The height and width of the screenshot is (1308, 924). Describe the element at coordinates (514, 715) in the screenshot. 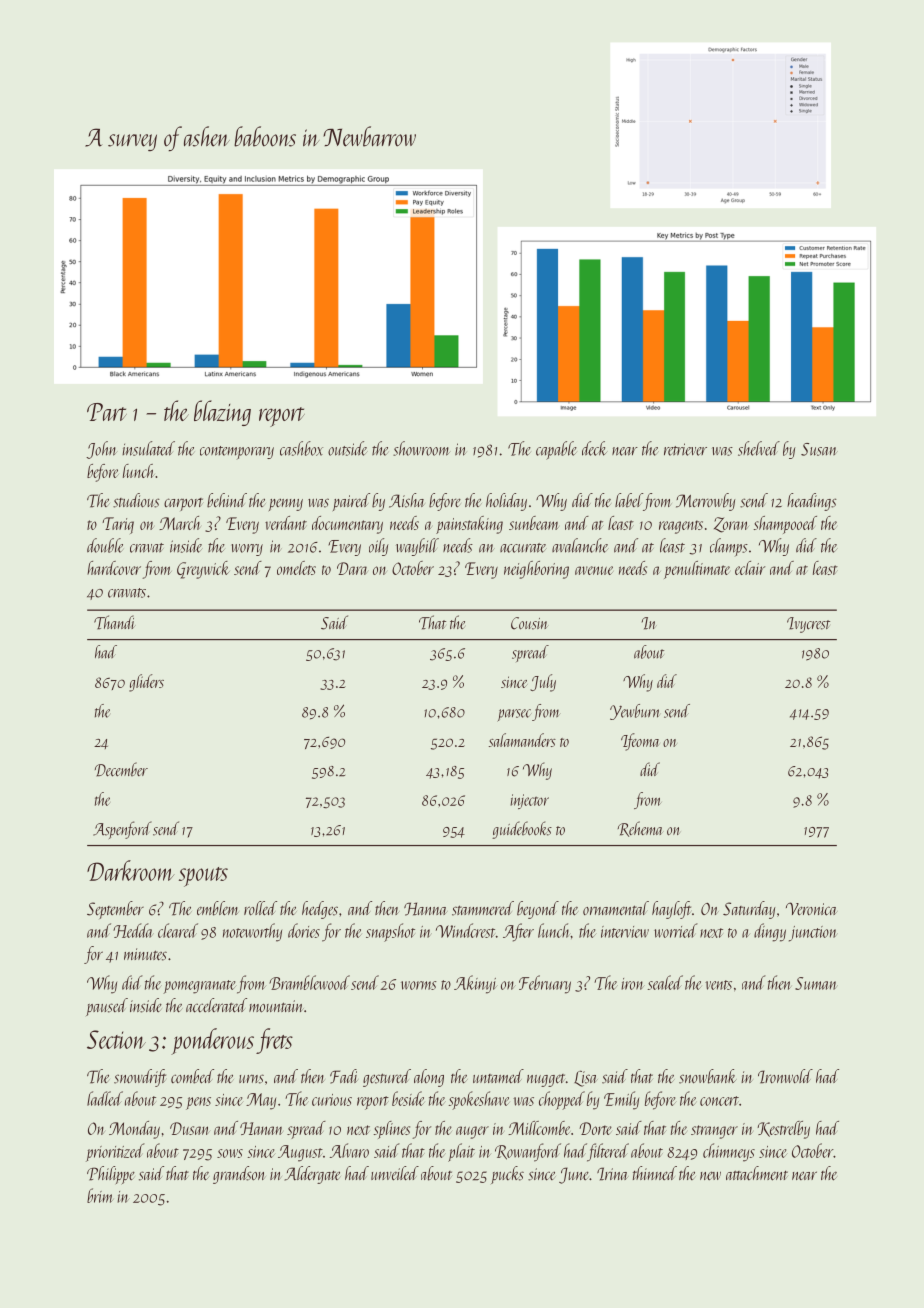

I see `parsec` at that location.
